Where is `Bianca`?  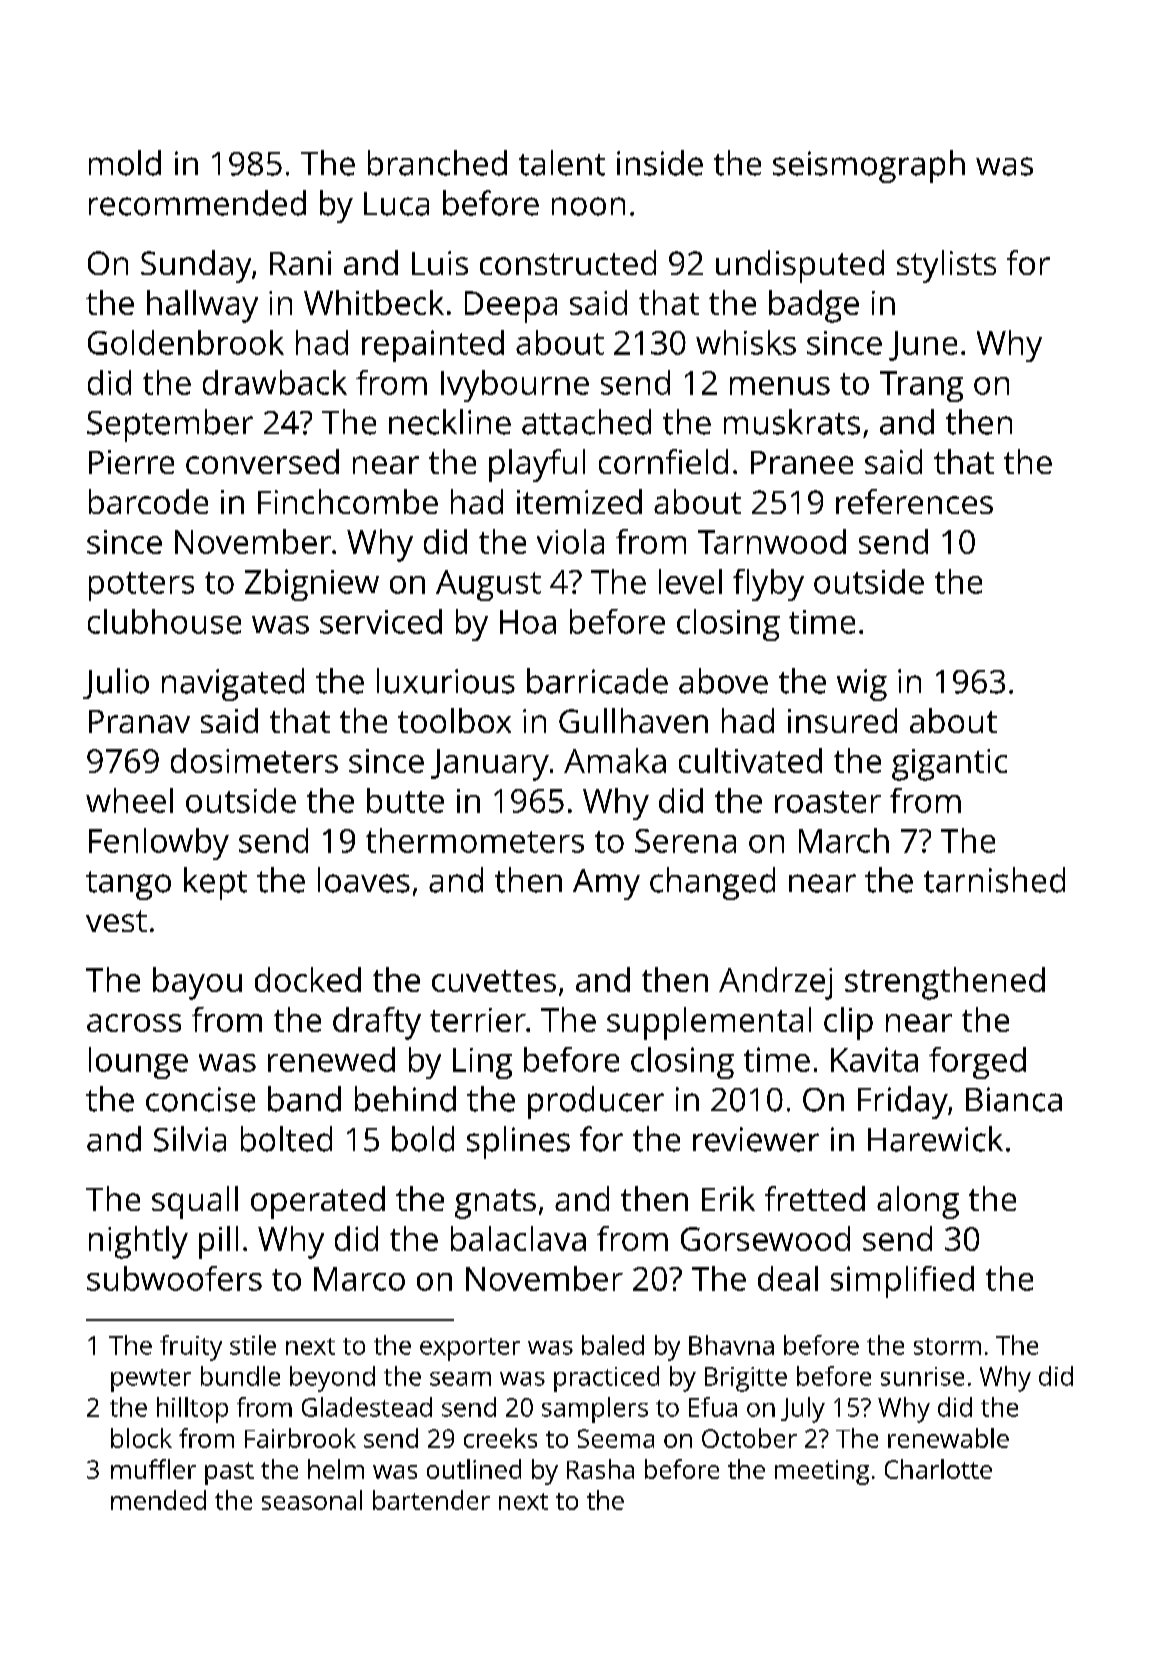 Bianca is located at coordinates (1014, 1099).
